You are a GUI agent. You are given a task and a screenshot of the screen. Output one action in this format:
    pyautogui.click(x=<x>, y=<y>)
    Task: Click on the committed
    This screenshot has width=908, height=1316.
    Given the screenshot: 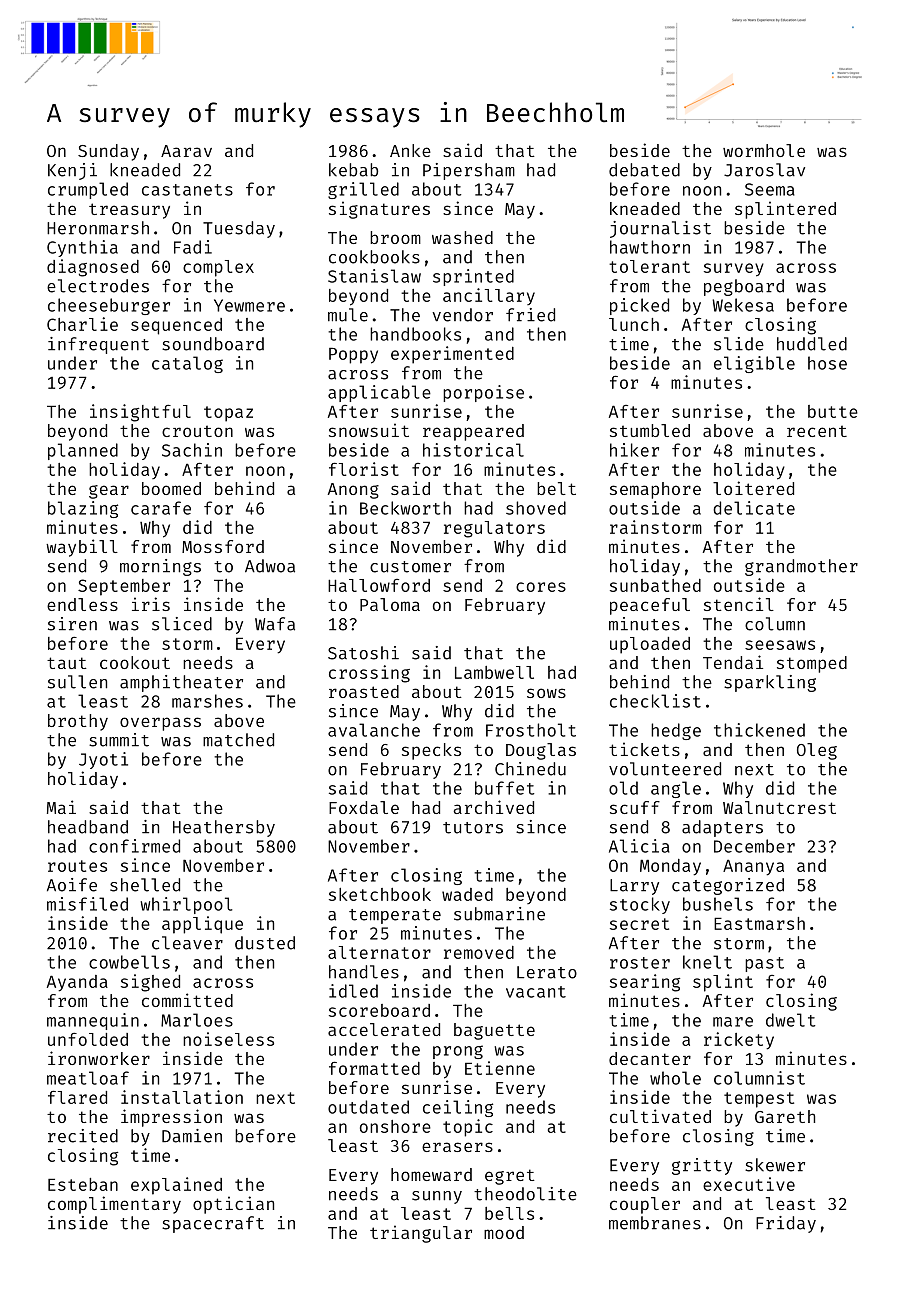 What is the action you would take?
    pyautogui.click(x=187, y=1000)
